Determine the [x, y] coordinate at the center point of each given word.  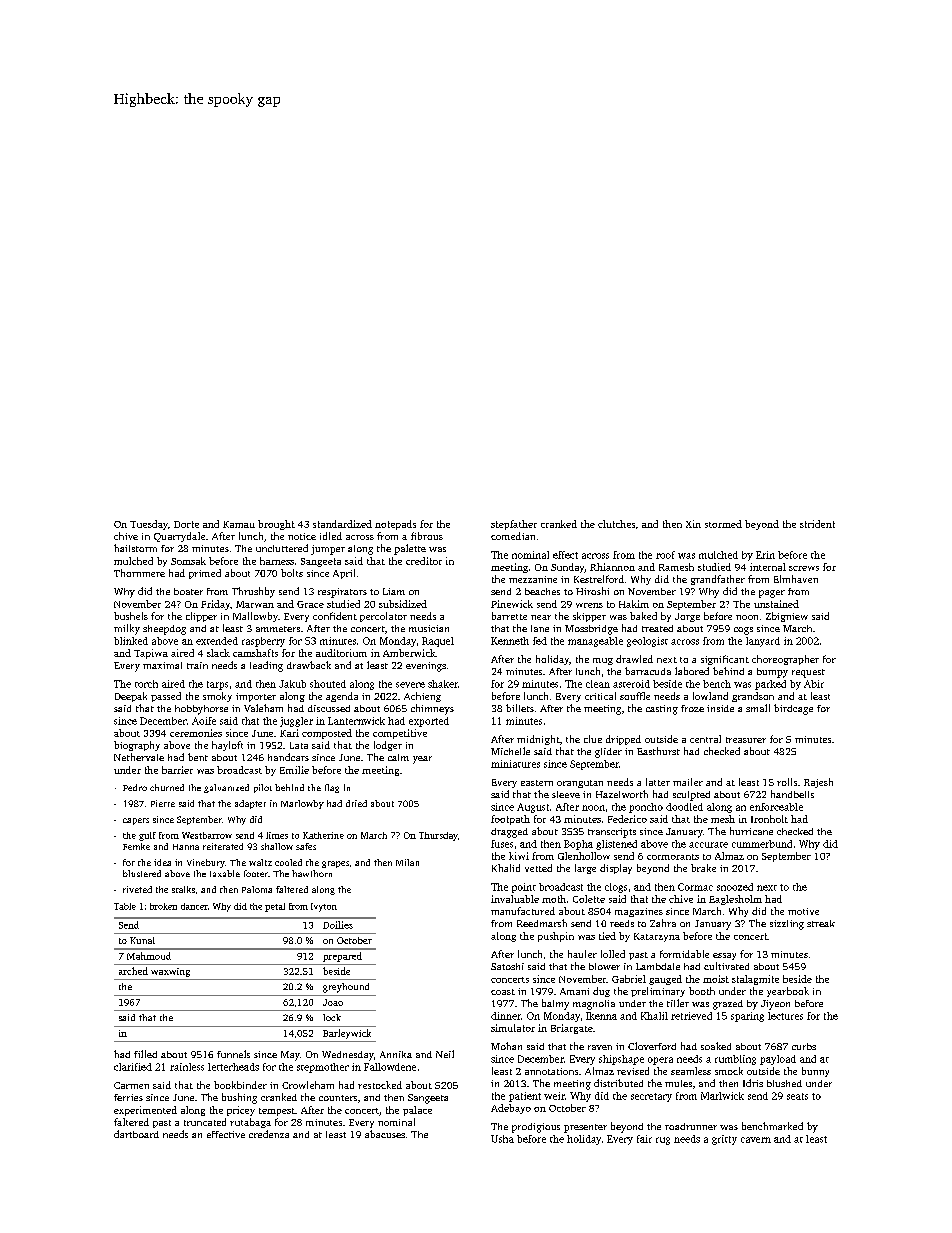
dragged [509, 833]
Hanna [186, 847]
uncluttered [282, 548]
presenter [585, 1128]
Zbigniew [787, 617]
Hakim [634, 604]
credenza [269, 1134]
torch [146, 684]
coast [503, 992]
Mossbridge [591, 630]
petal [275, 907]
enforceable [776, 807]
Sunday [568, 568]
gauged [665, 980]
